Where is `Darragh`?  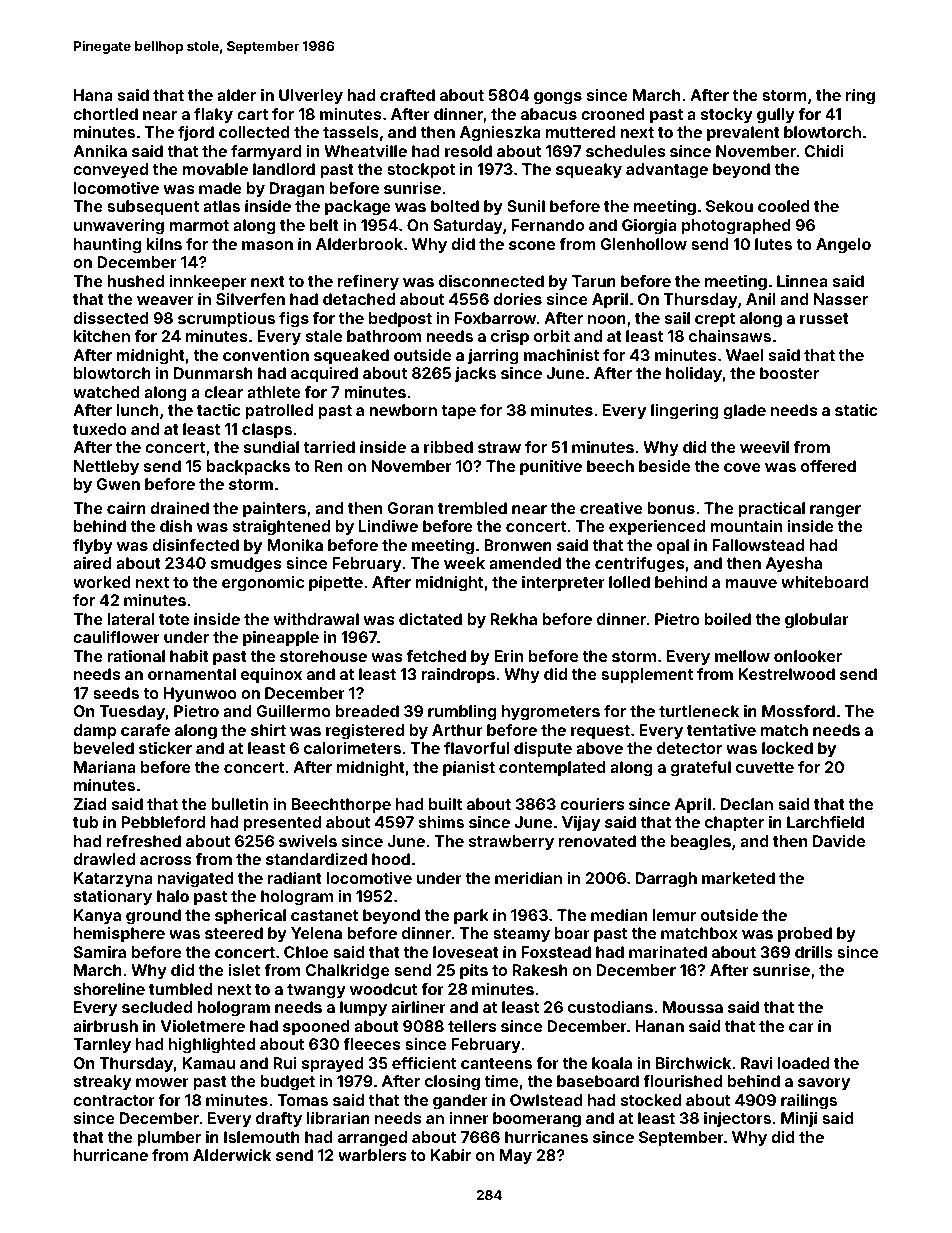
Darragh is located at coordinates (666, 880).
